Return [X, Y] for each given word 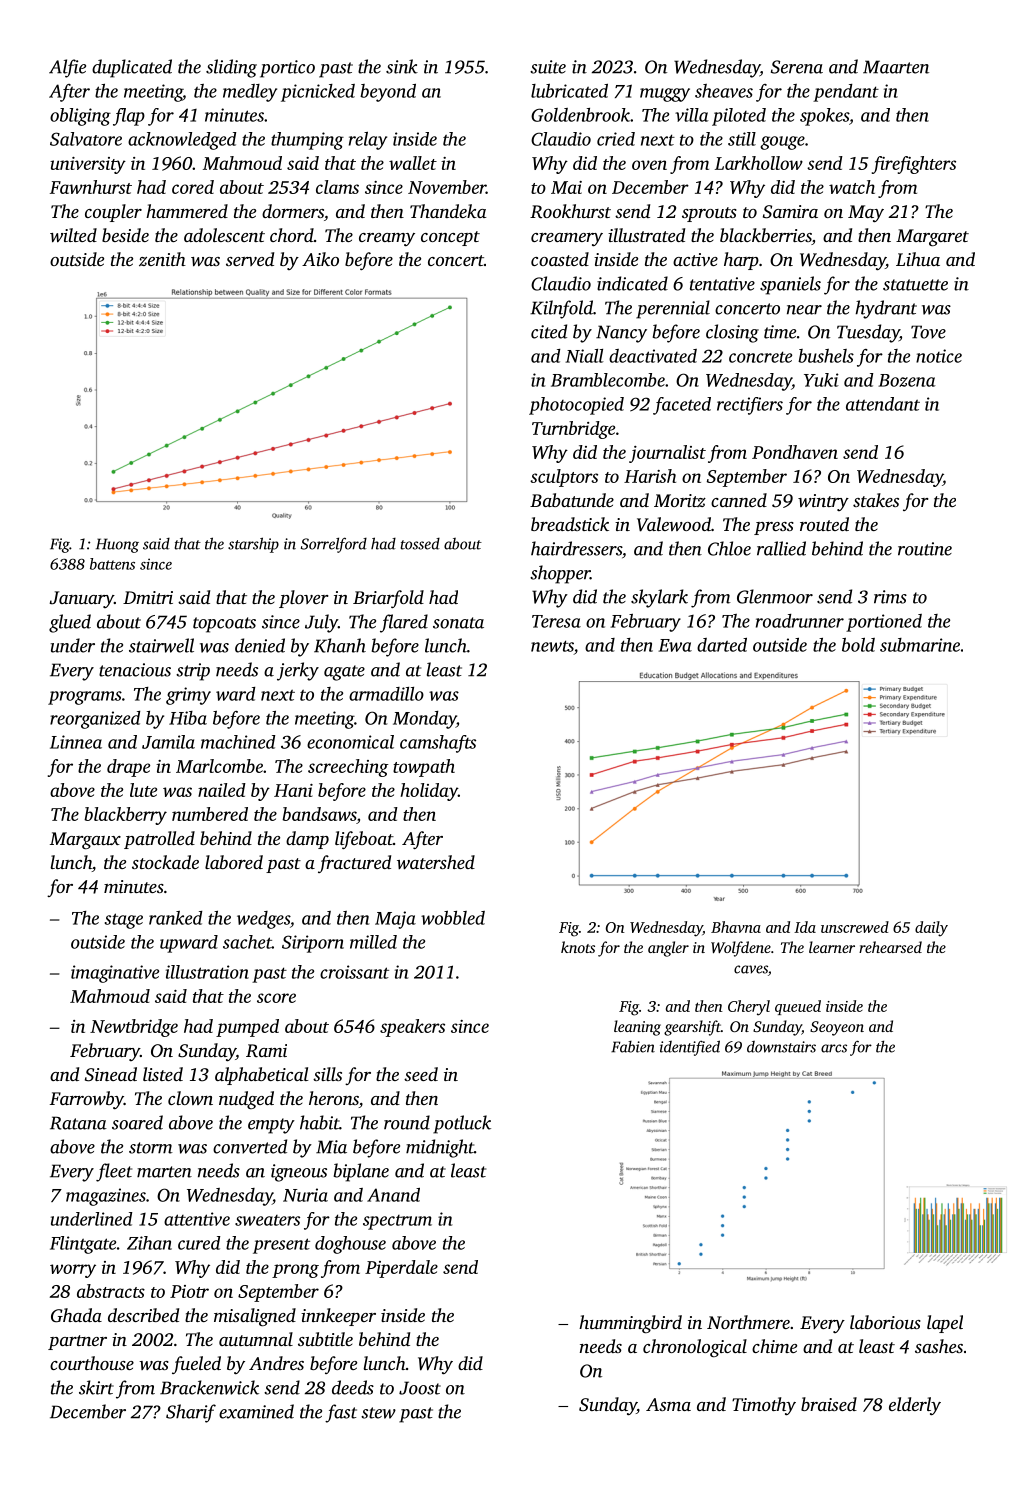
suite [548, 67]
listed [163, 1074]
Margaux [85, 841]
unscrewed [855, 927]
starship [253, 545]
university [88, 165]
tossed [420, 544]
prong [295, 1271]
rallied [781, 548]
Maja [395, 920]
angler [668, 949]
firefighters [914, 165]
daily [931, 929]
